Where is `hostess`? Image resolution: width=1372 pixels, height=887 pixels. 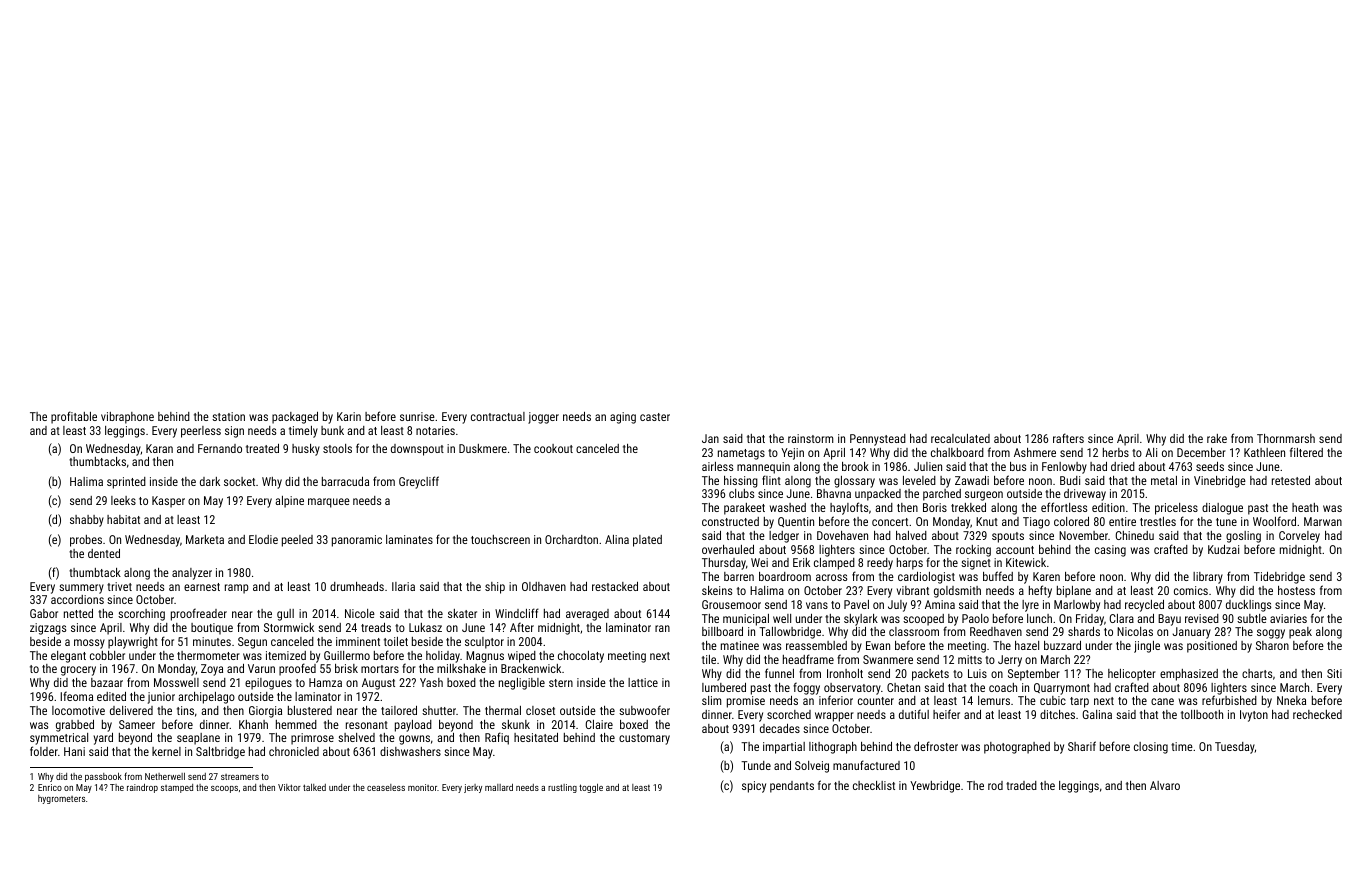 hostess is located at coordinates (1296, 590).
